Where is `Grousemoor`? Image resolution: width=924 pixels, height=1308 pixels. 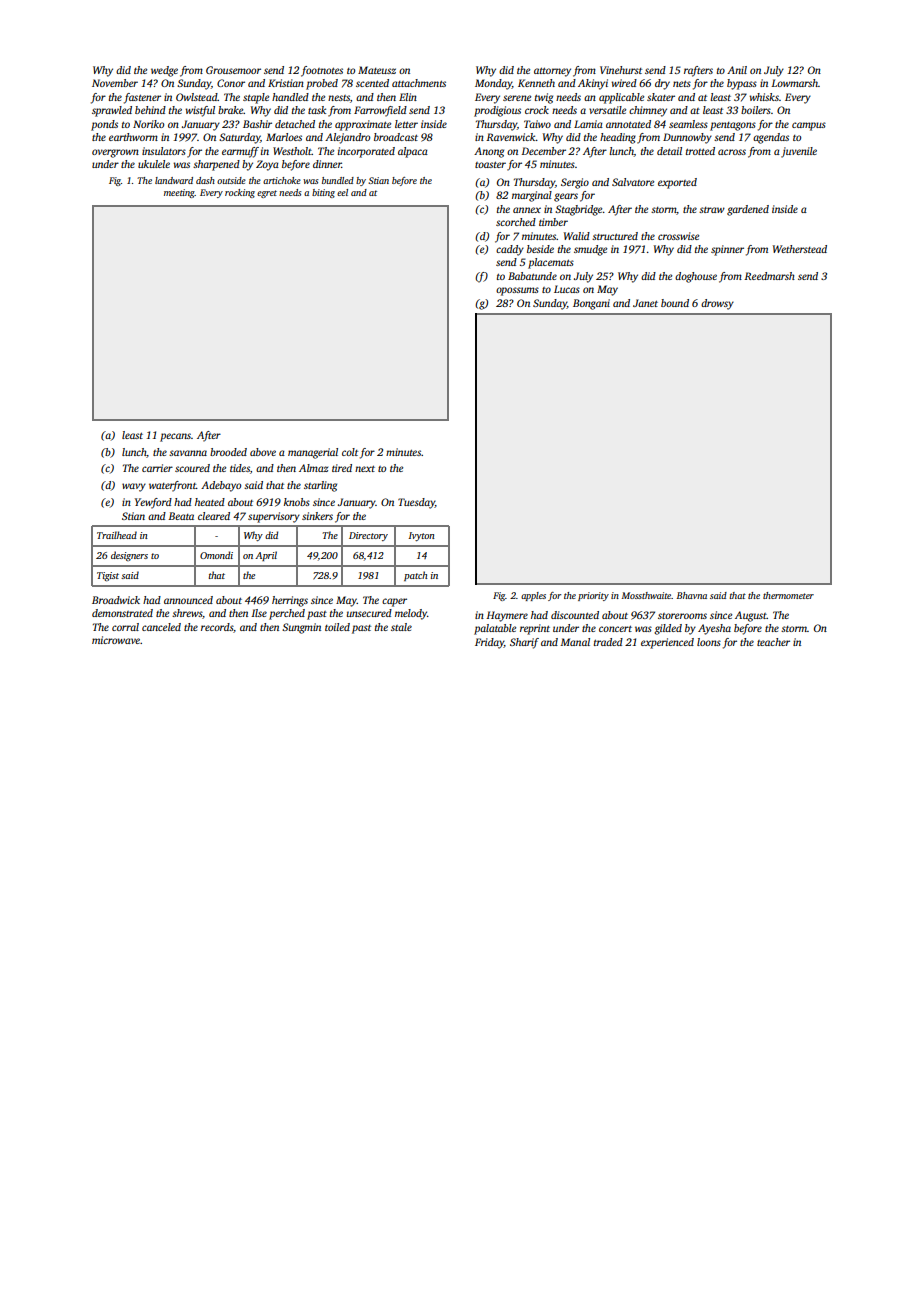 Grousemoor is located at coordinates (233, 70).
